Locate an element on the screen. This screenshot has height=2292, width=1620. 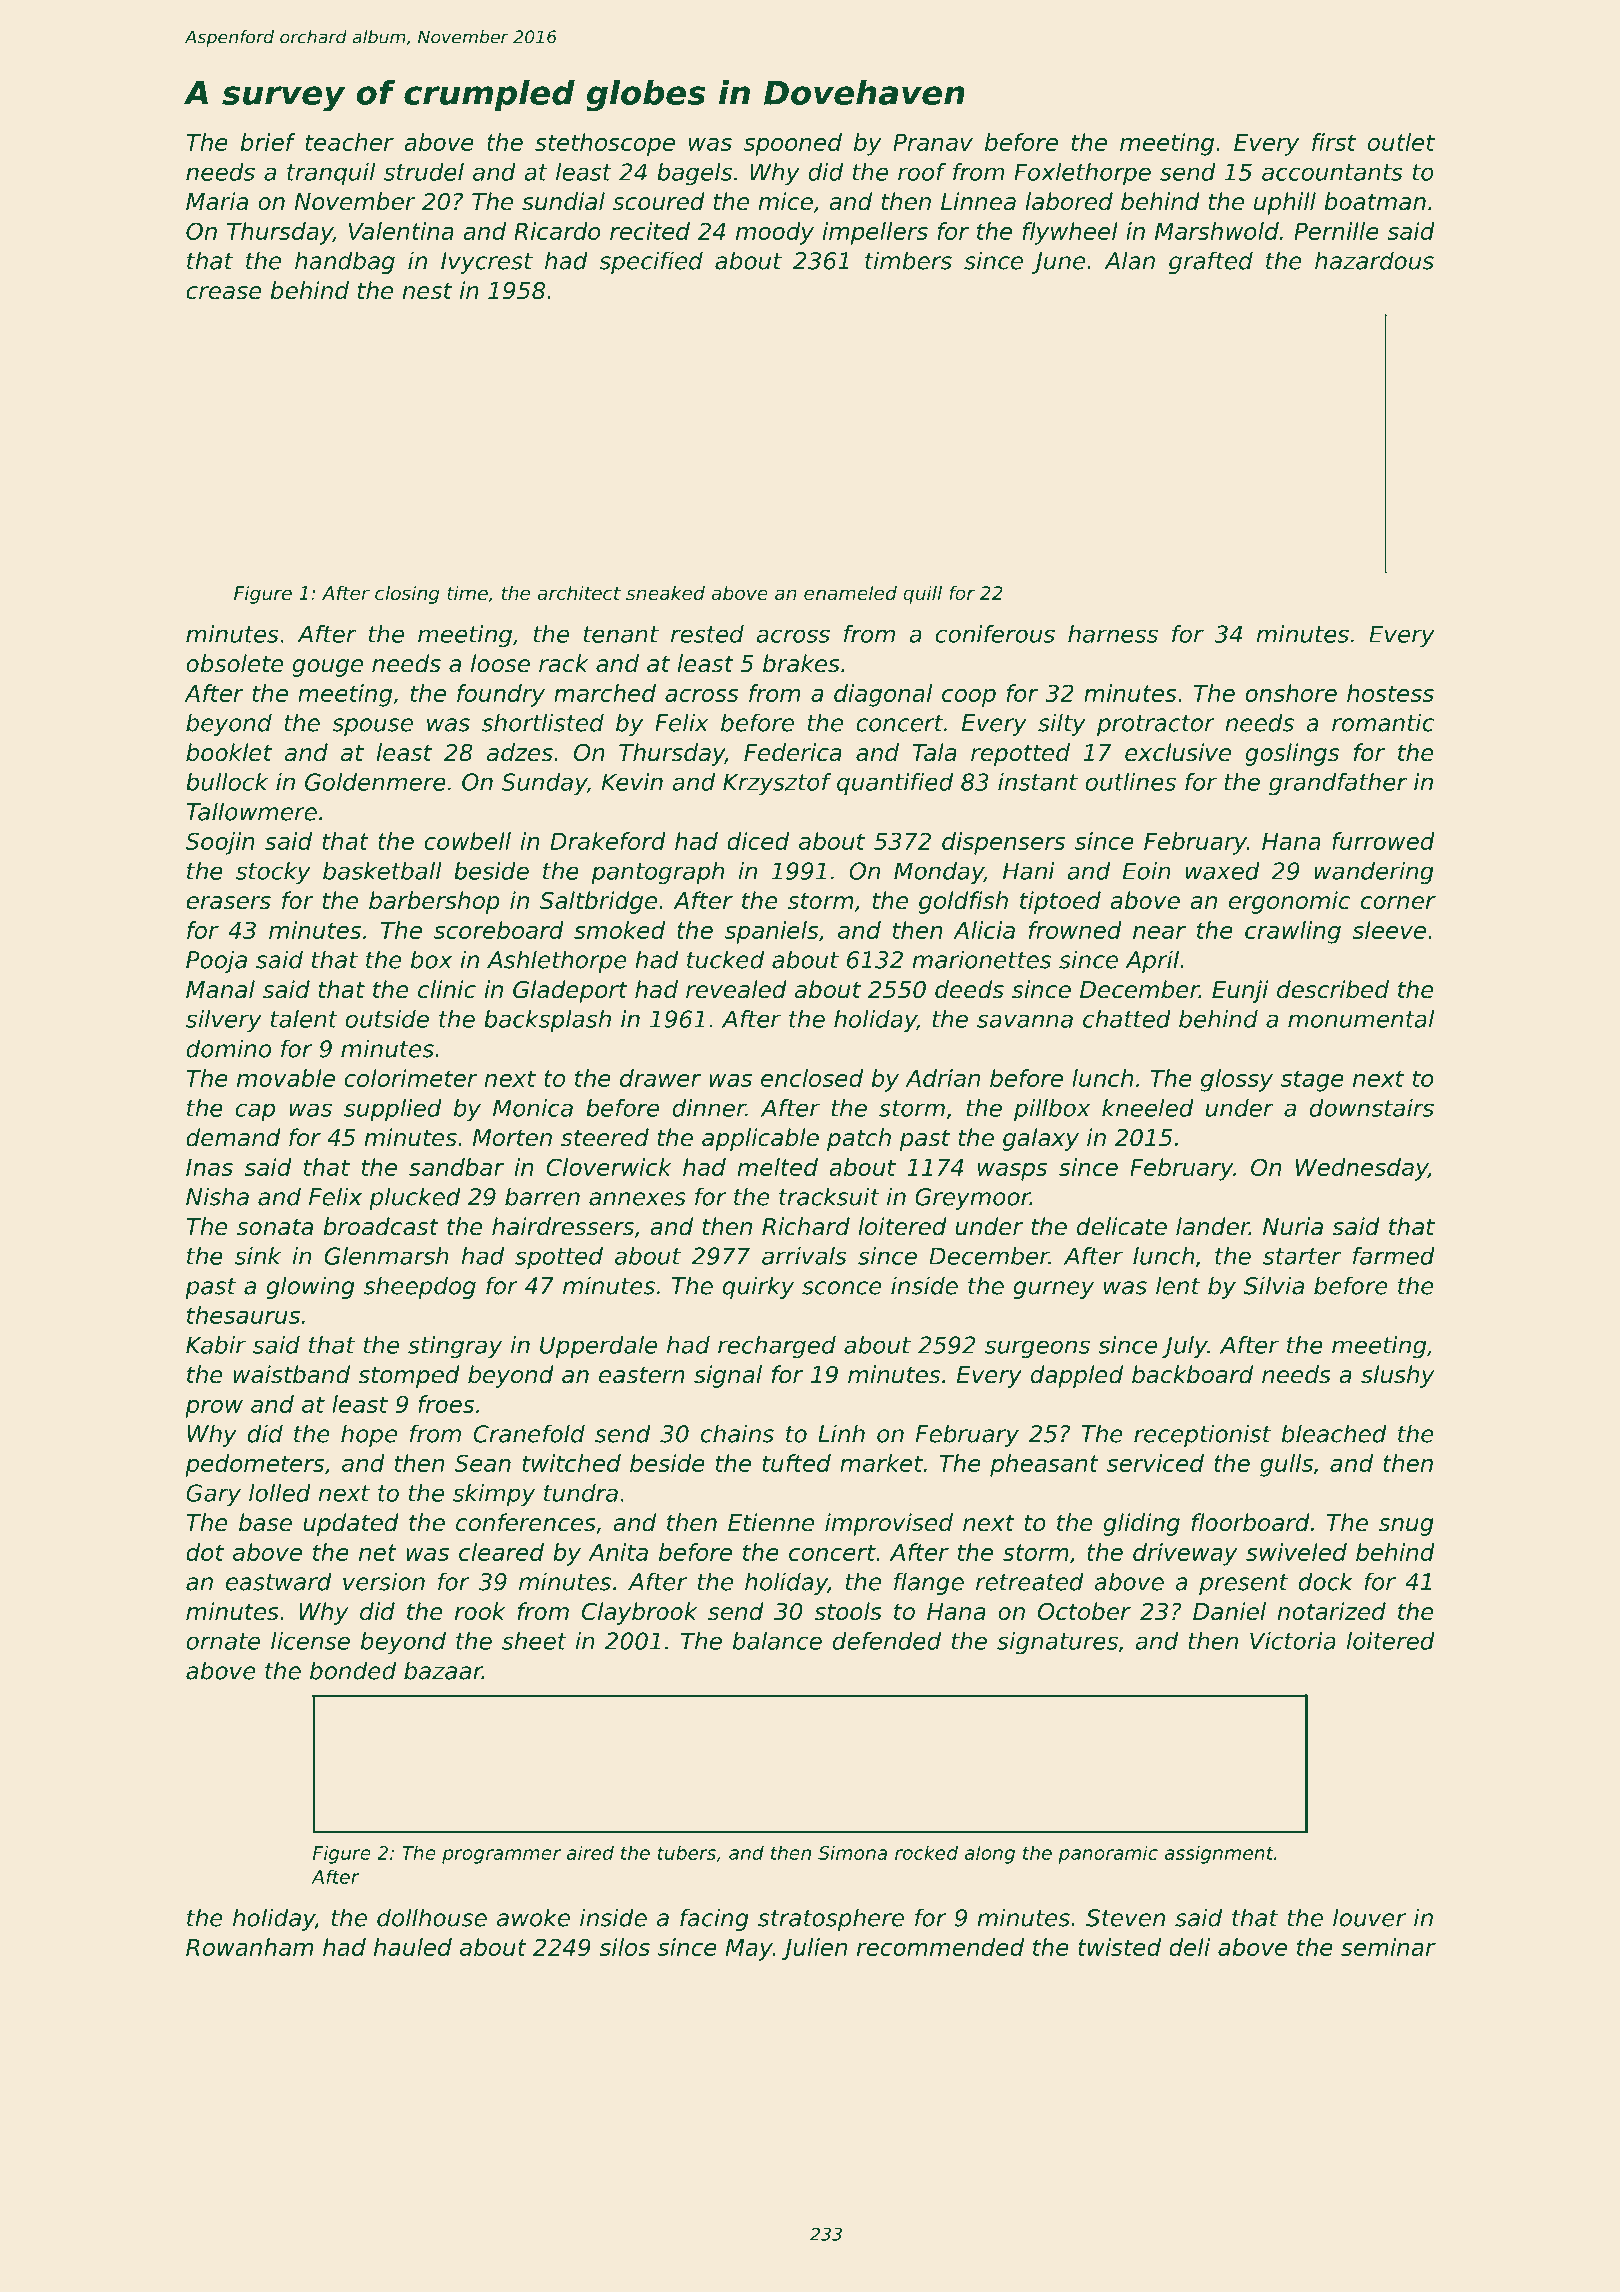
prow is located at coordinates (214, 1409).
